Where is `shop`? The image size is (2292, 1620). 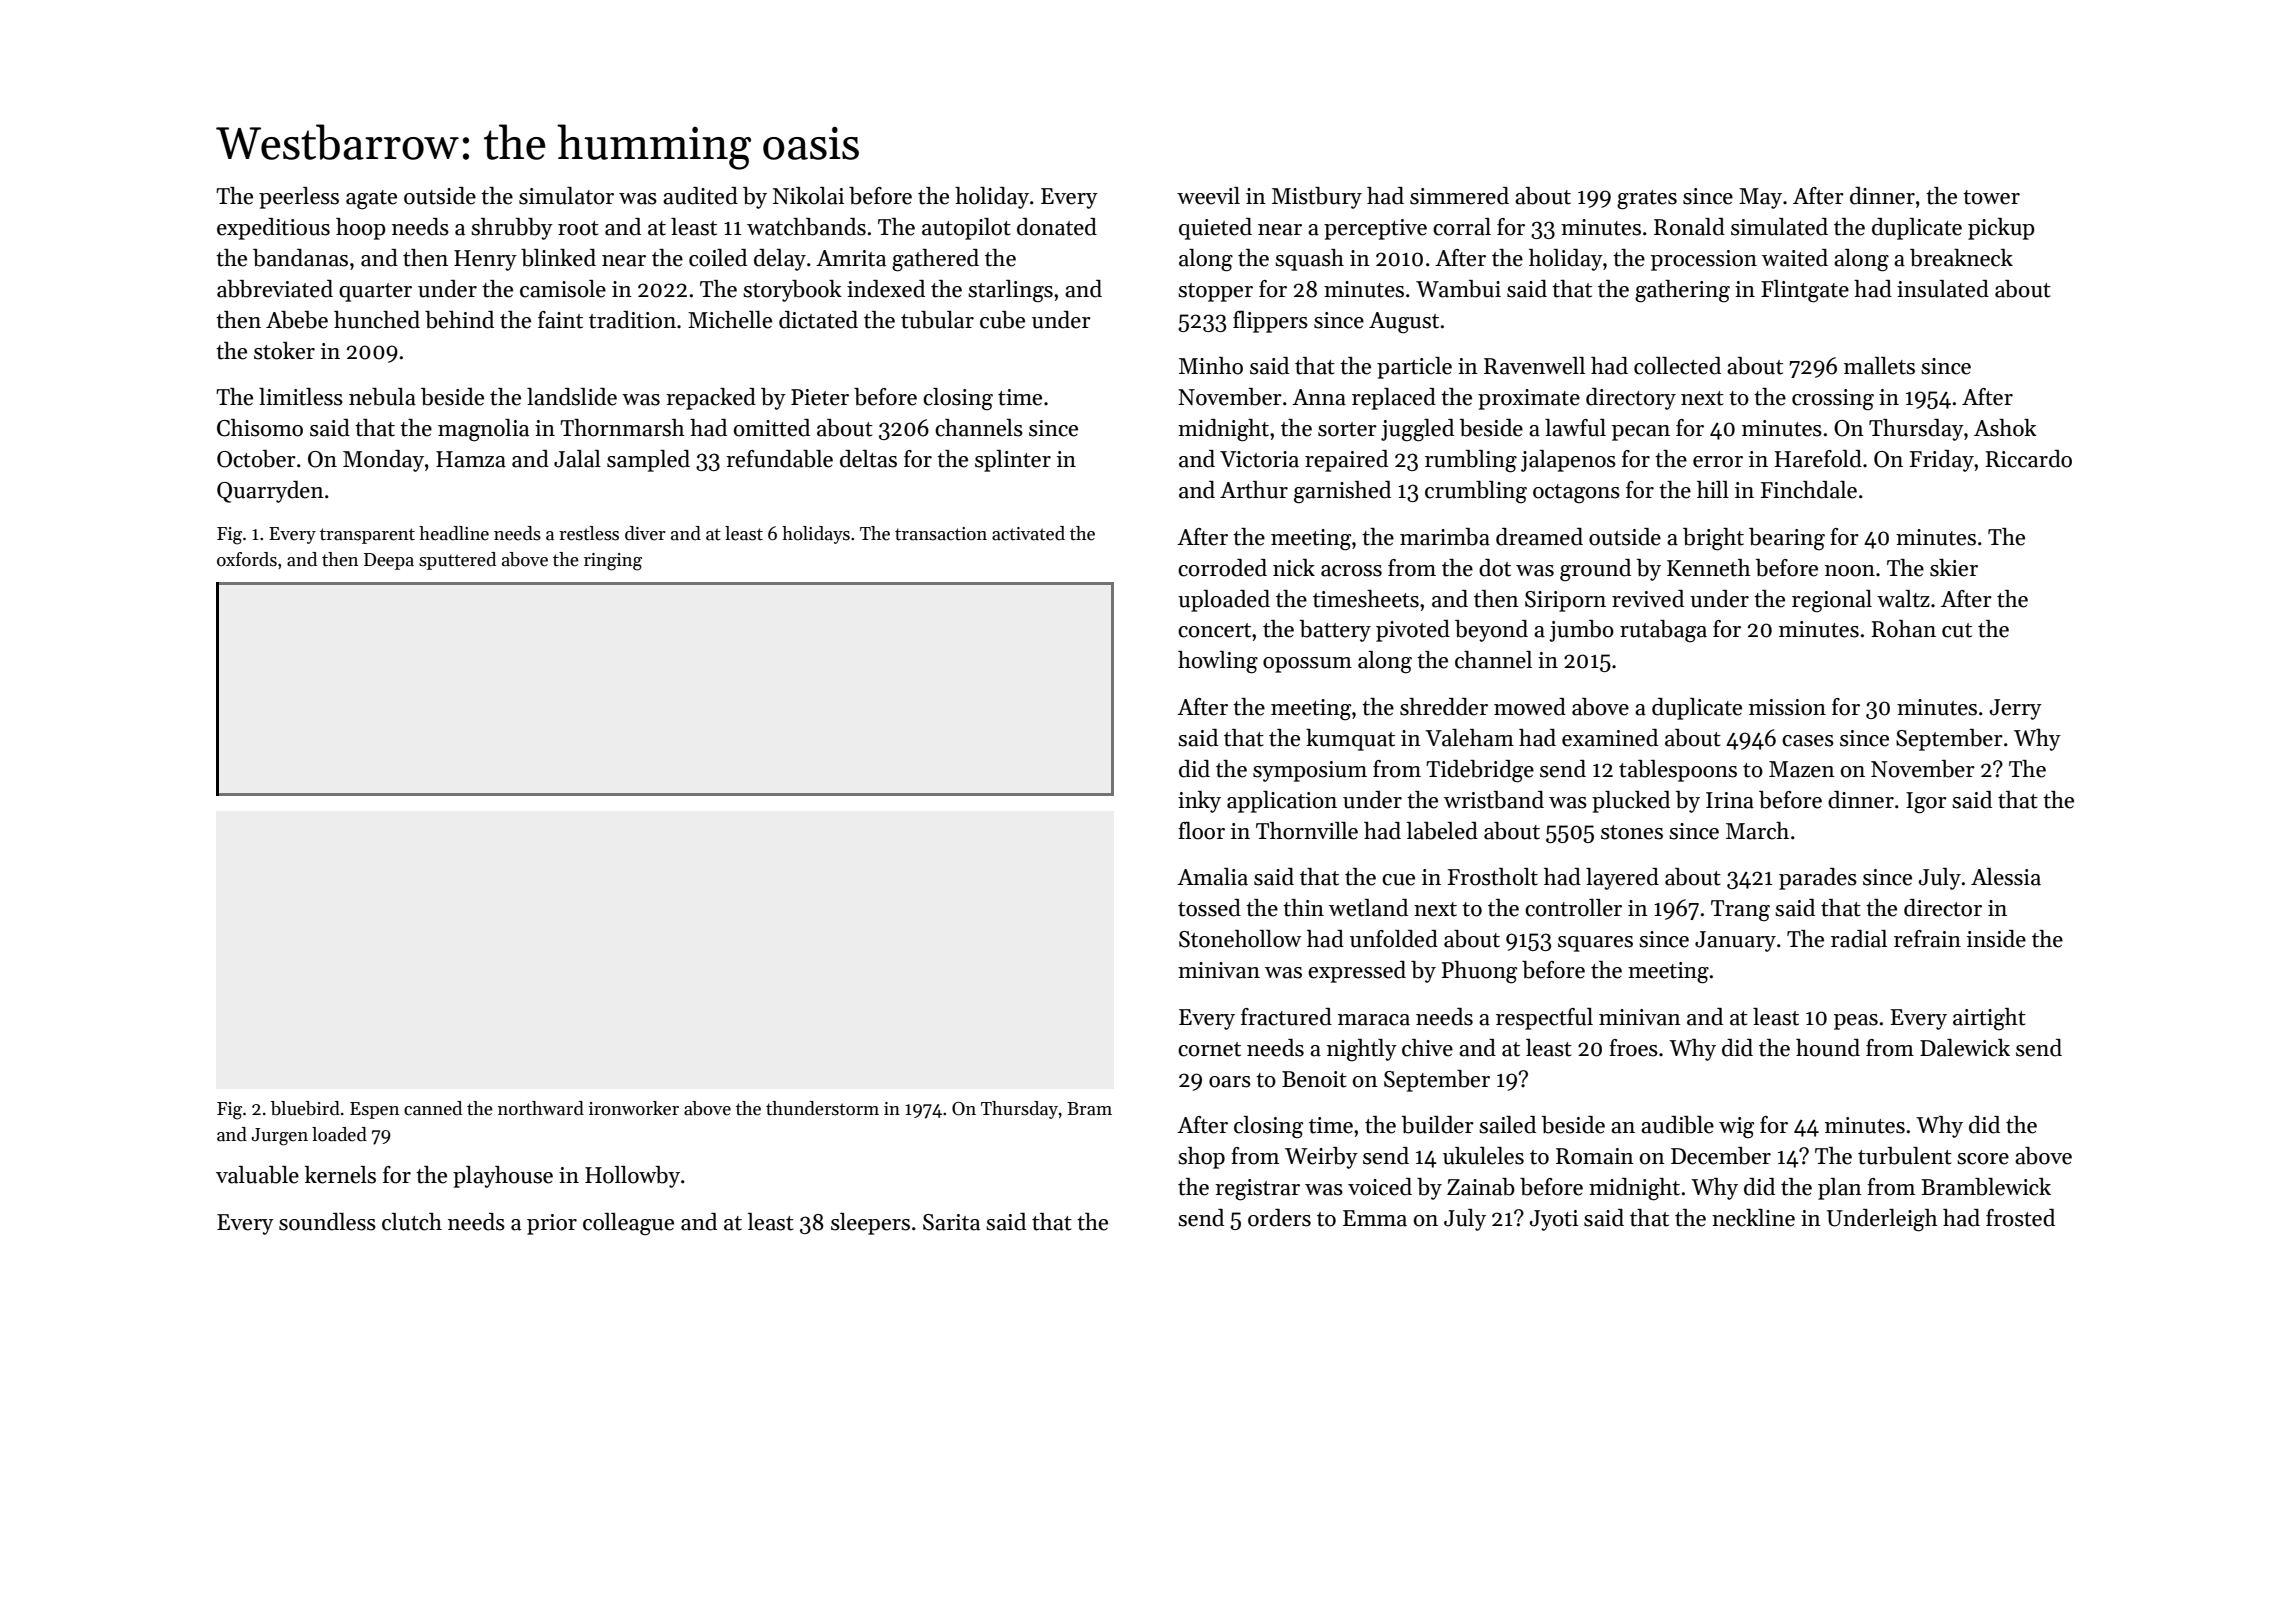 shop is located at coordinates (1201, 1158).
